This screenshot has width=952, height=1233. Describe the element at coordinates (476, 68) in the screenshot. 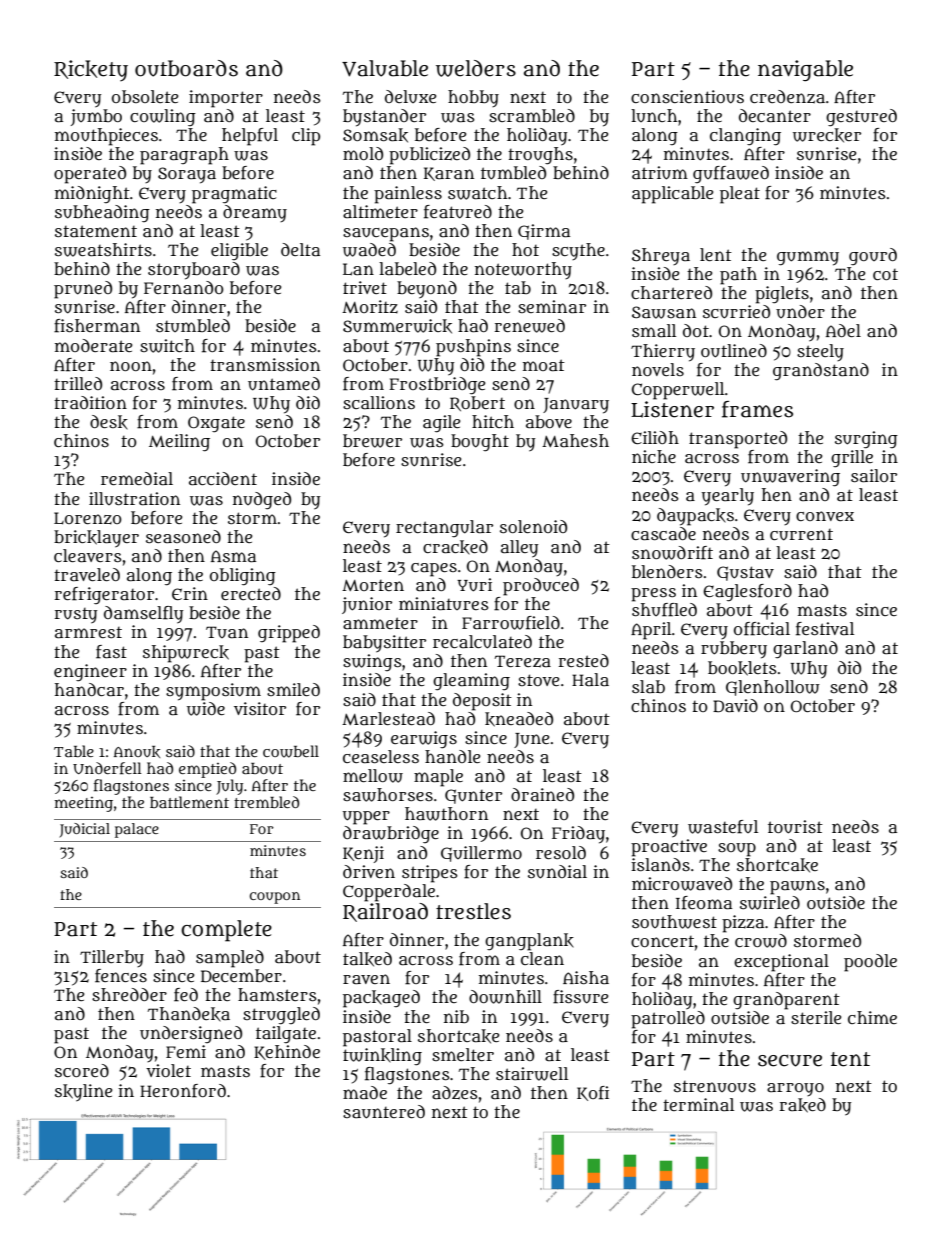

I see `welders` at that location.
